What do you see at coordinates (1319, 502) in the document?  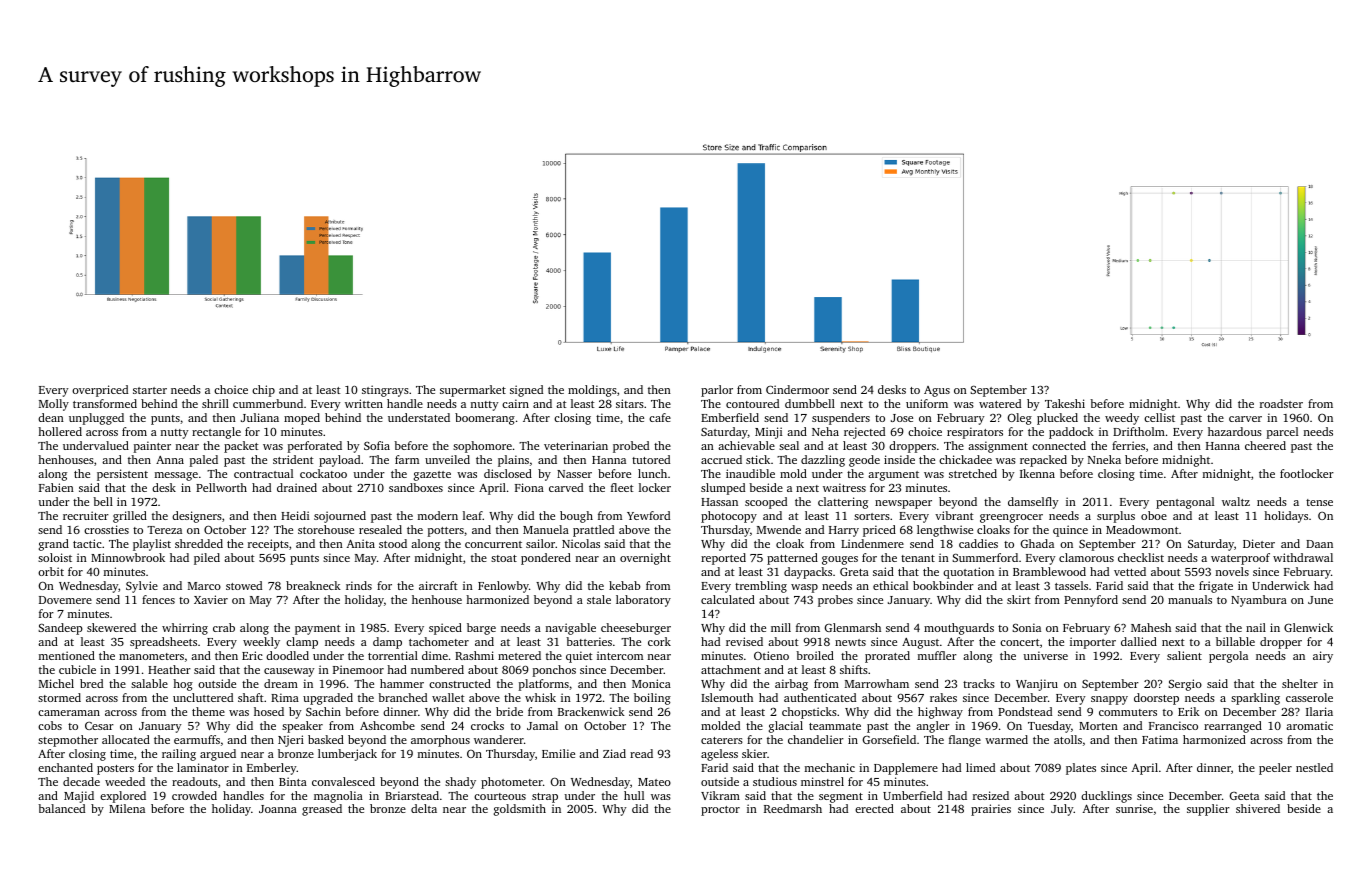 I see `tense` at bounding box center [1319, 502].
